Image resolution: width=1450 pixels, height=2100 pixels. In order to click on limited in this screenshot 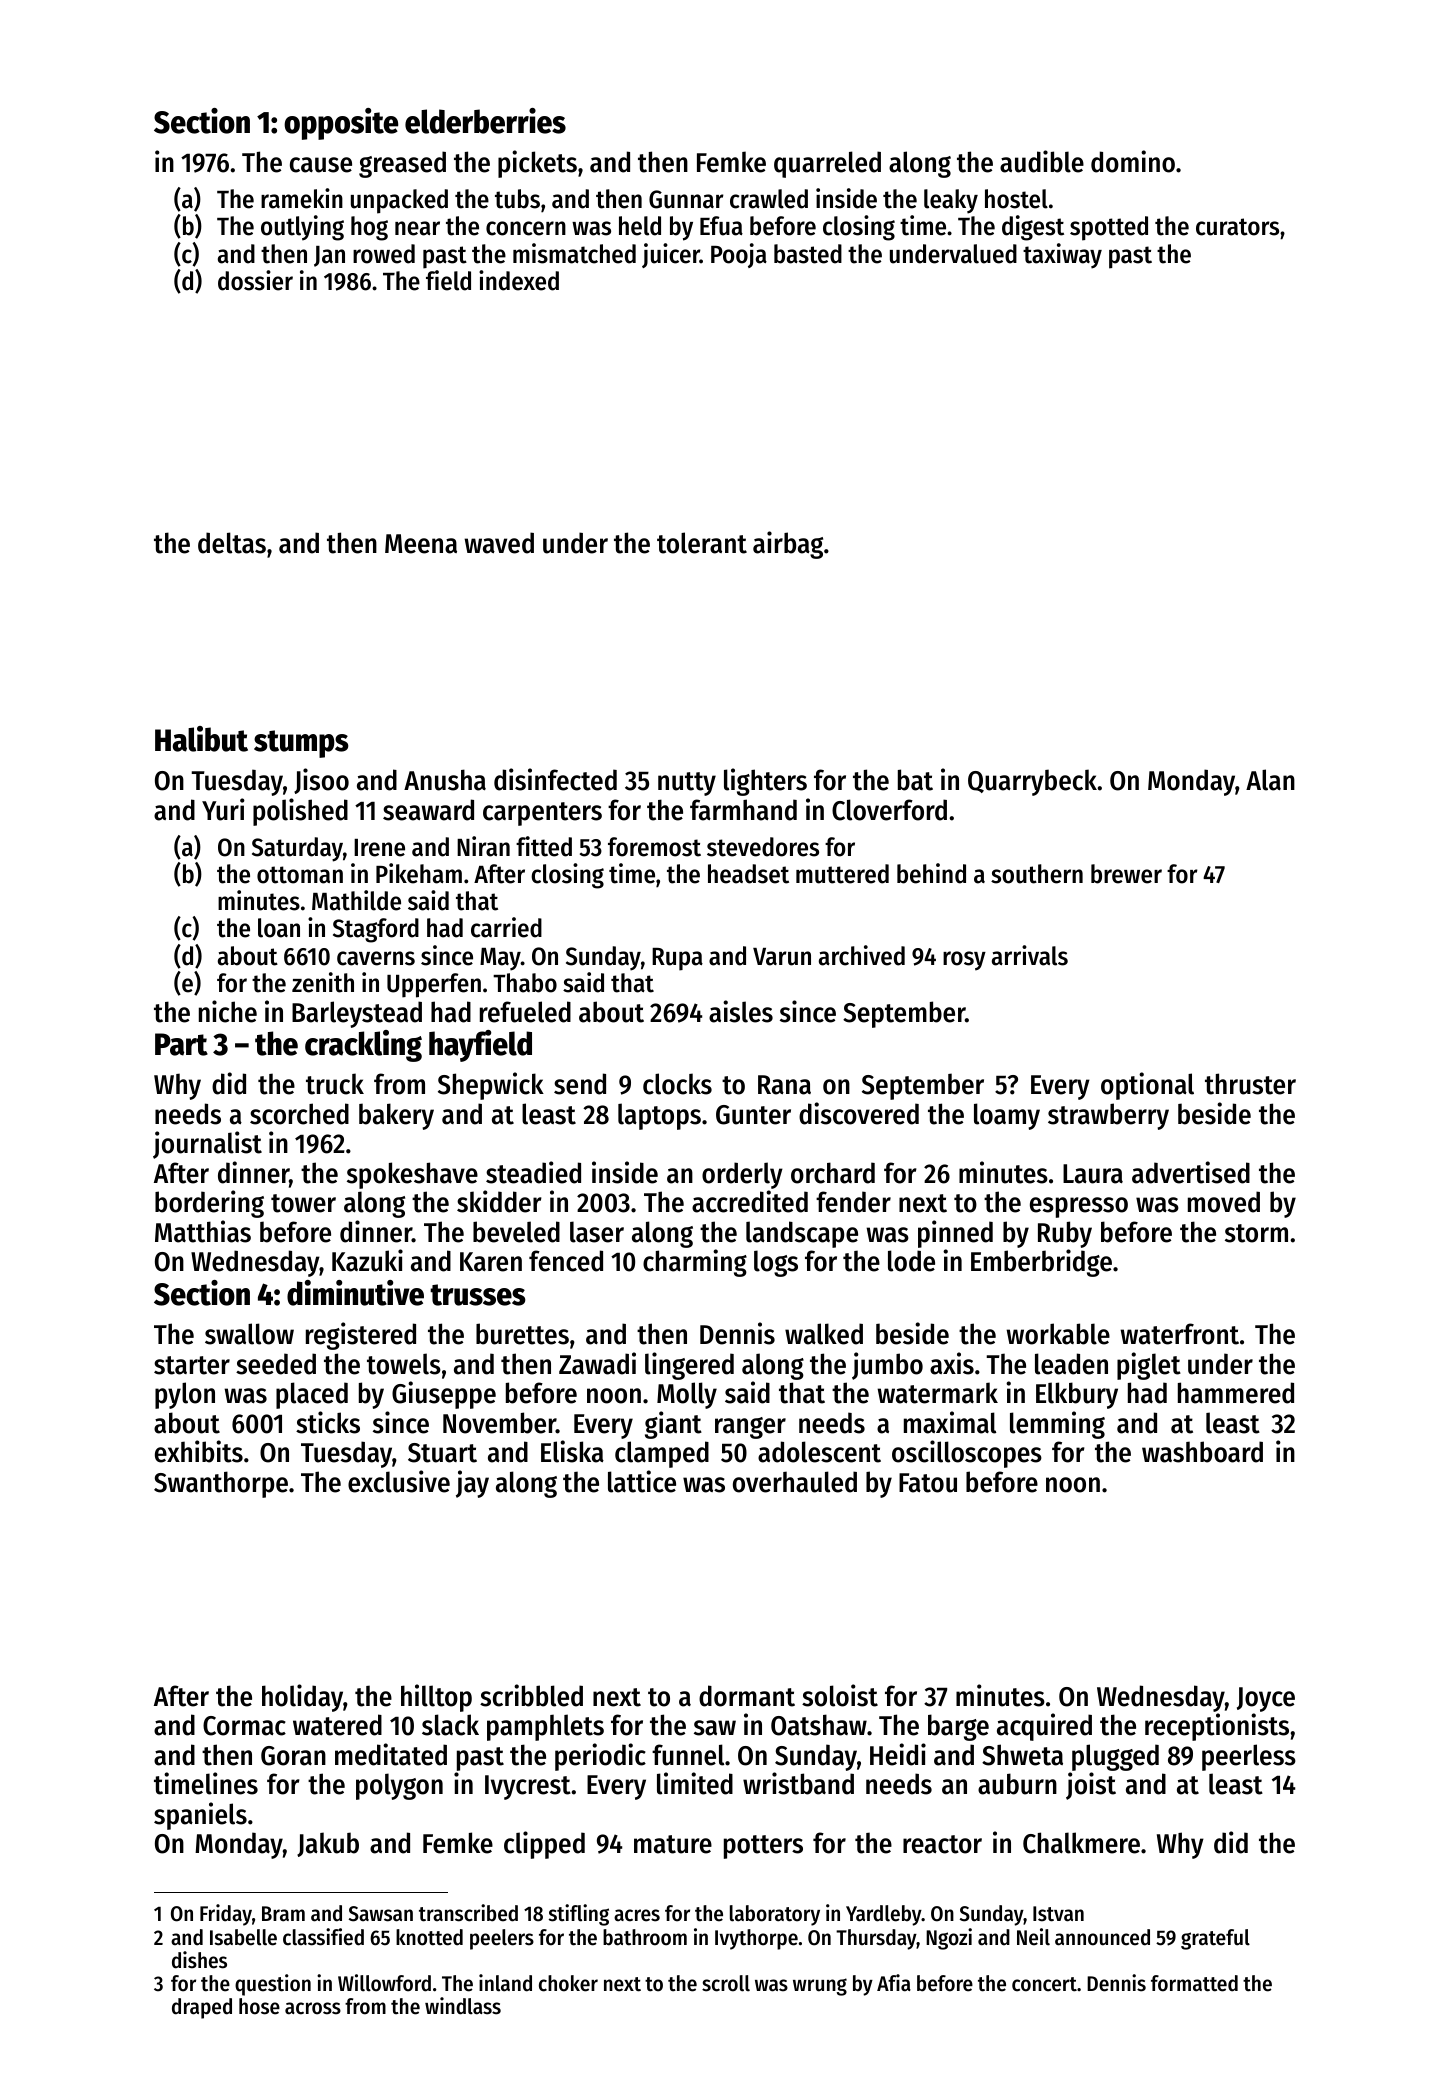, I will do `click(695, 1783)`.
